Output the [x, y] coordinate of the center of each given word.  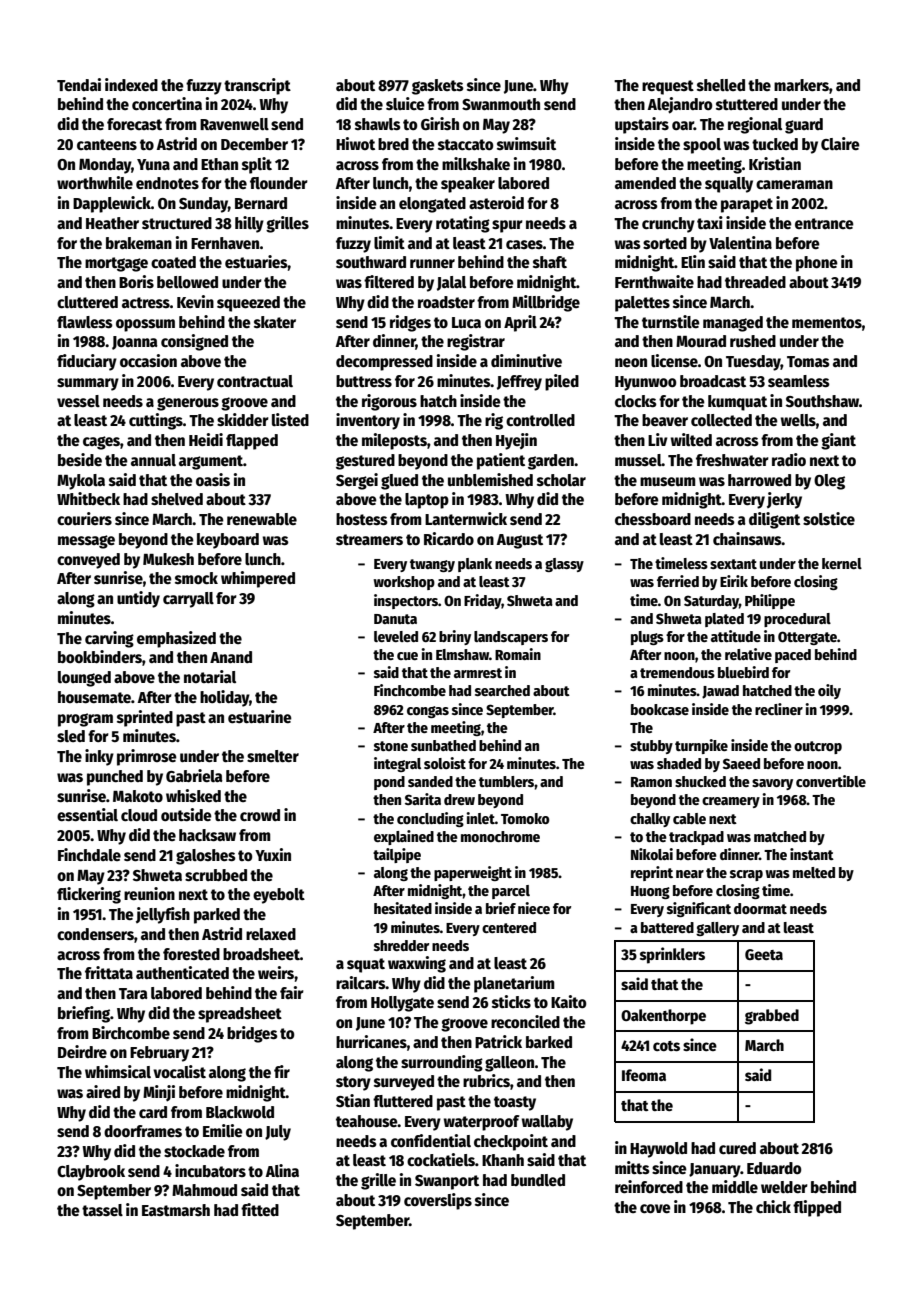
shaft [550, 262]
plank [475, 565]
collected [721, 420]
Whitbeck [88, 498]
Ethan [219, 164]
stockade [194, 1151]
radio [789, 459]
